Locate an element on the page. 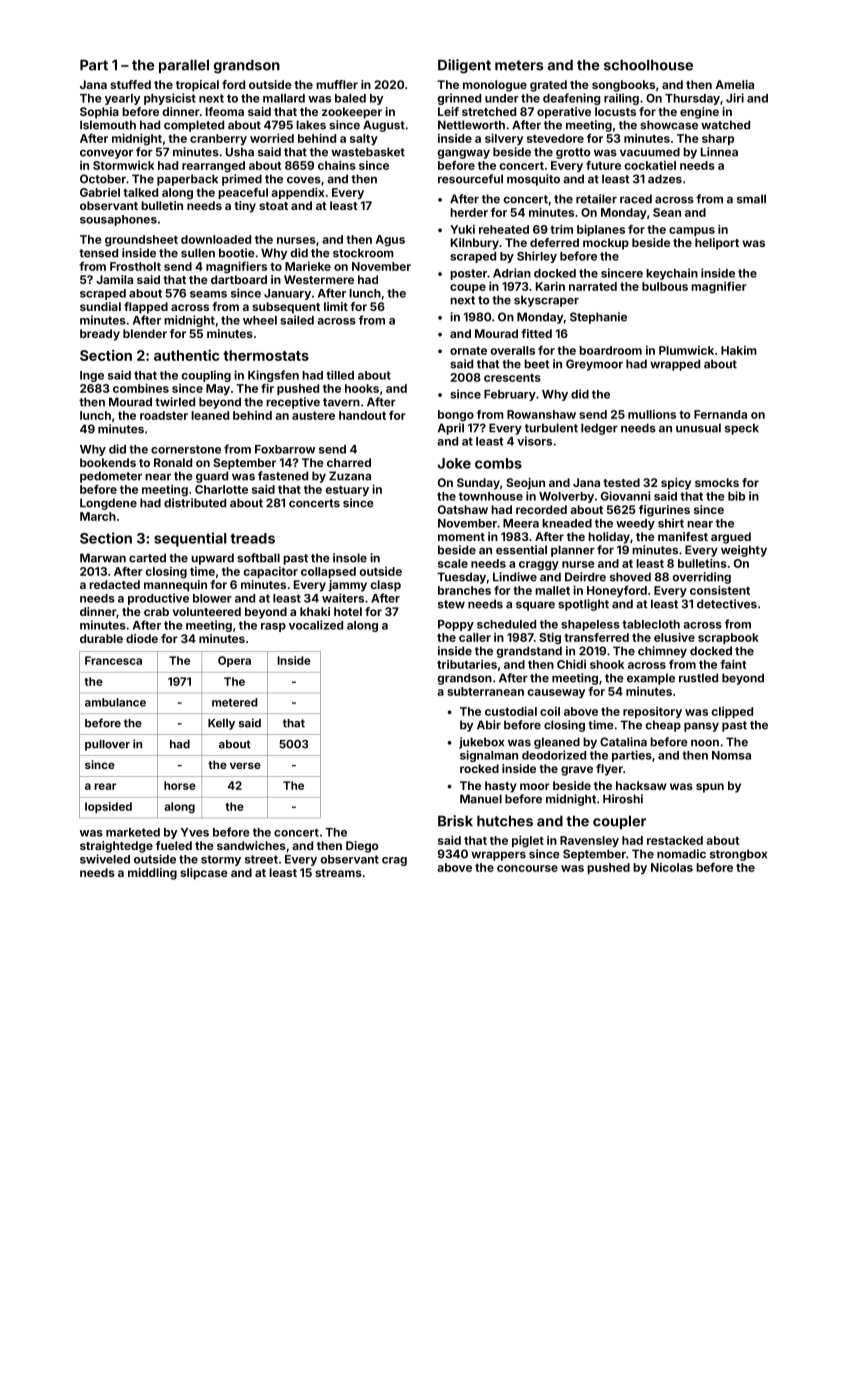  rasp is located at coordinates (273, 627).
